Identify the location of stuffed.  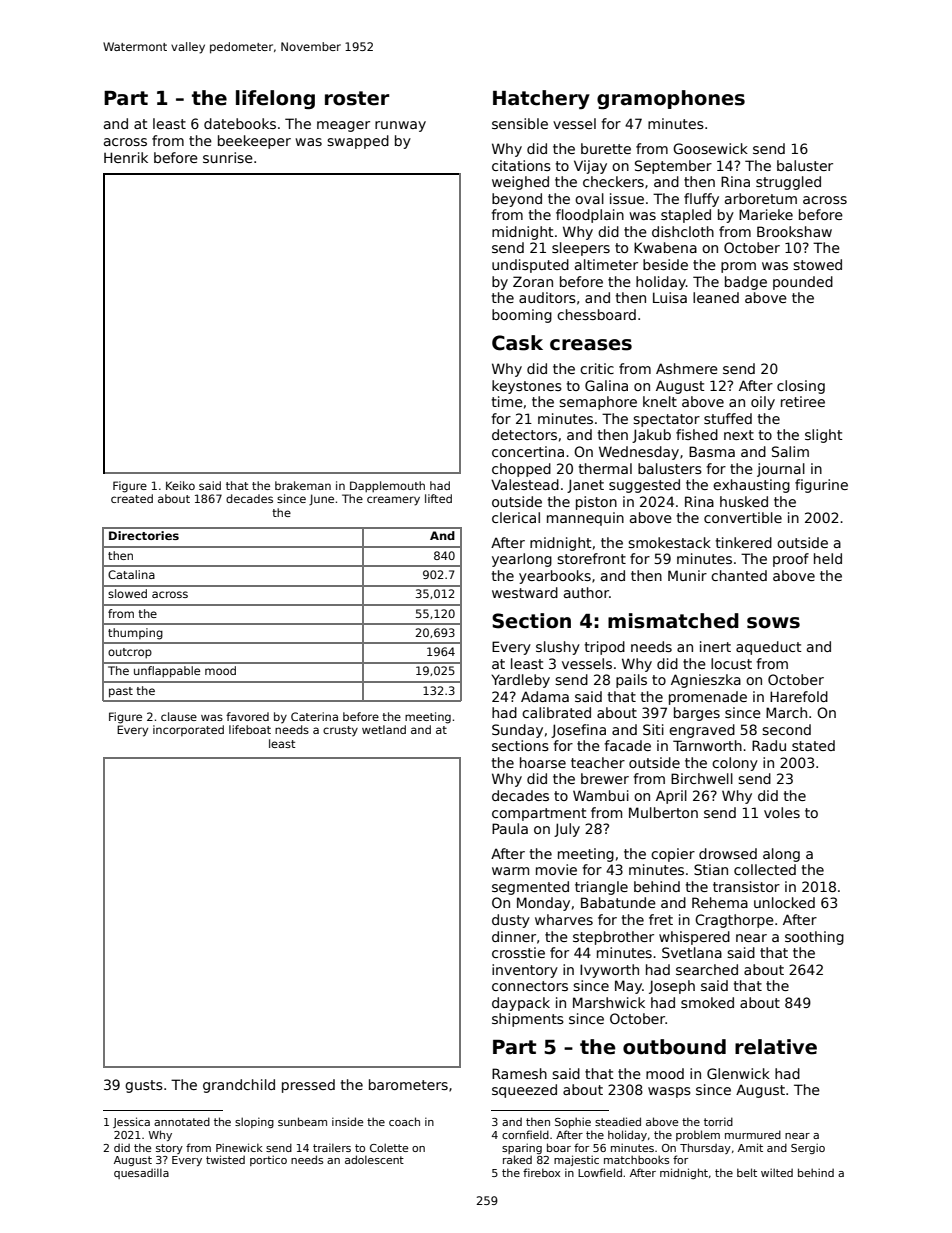
(728, 418).
